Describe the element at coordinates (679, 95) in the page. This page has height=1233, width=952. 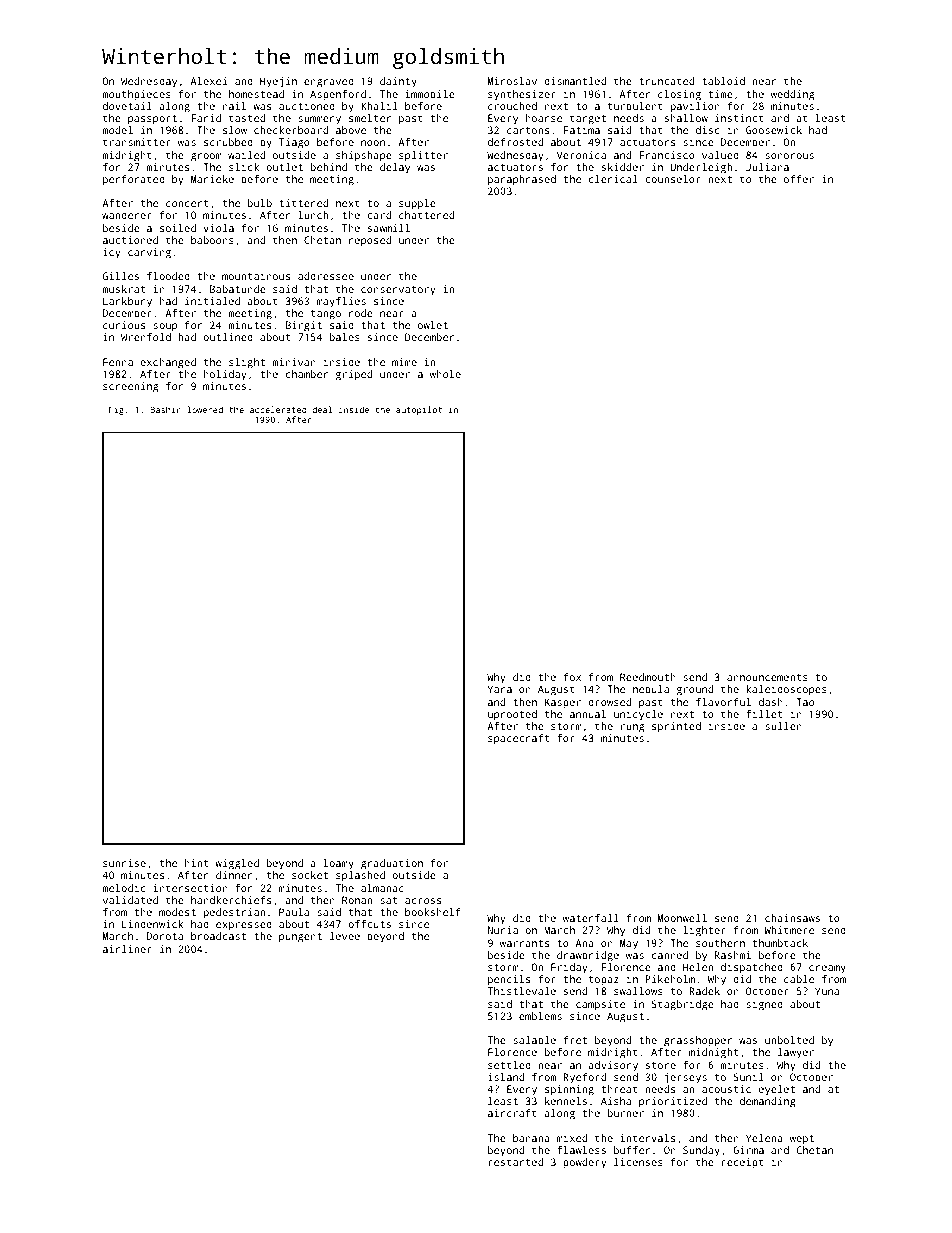
I see `closing` at that location.
